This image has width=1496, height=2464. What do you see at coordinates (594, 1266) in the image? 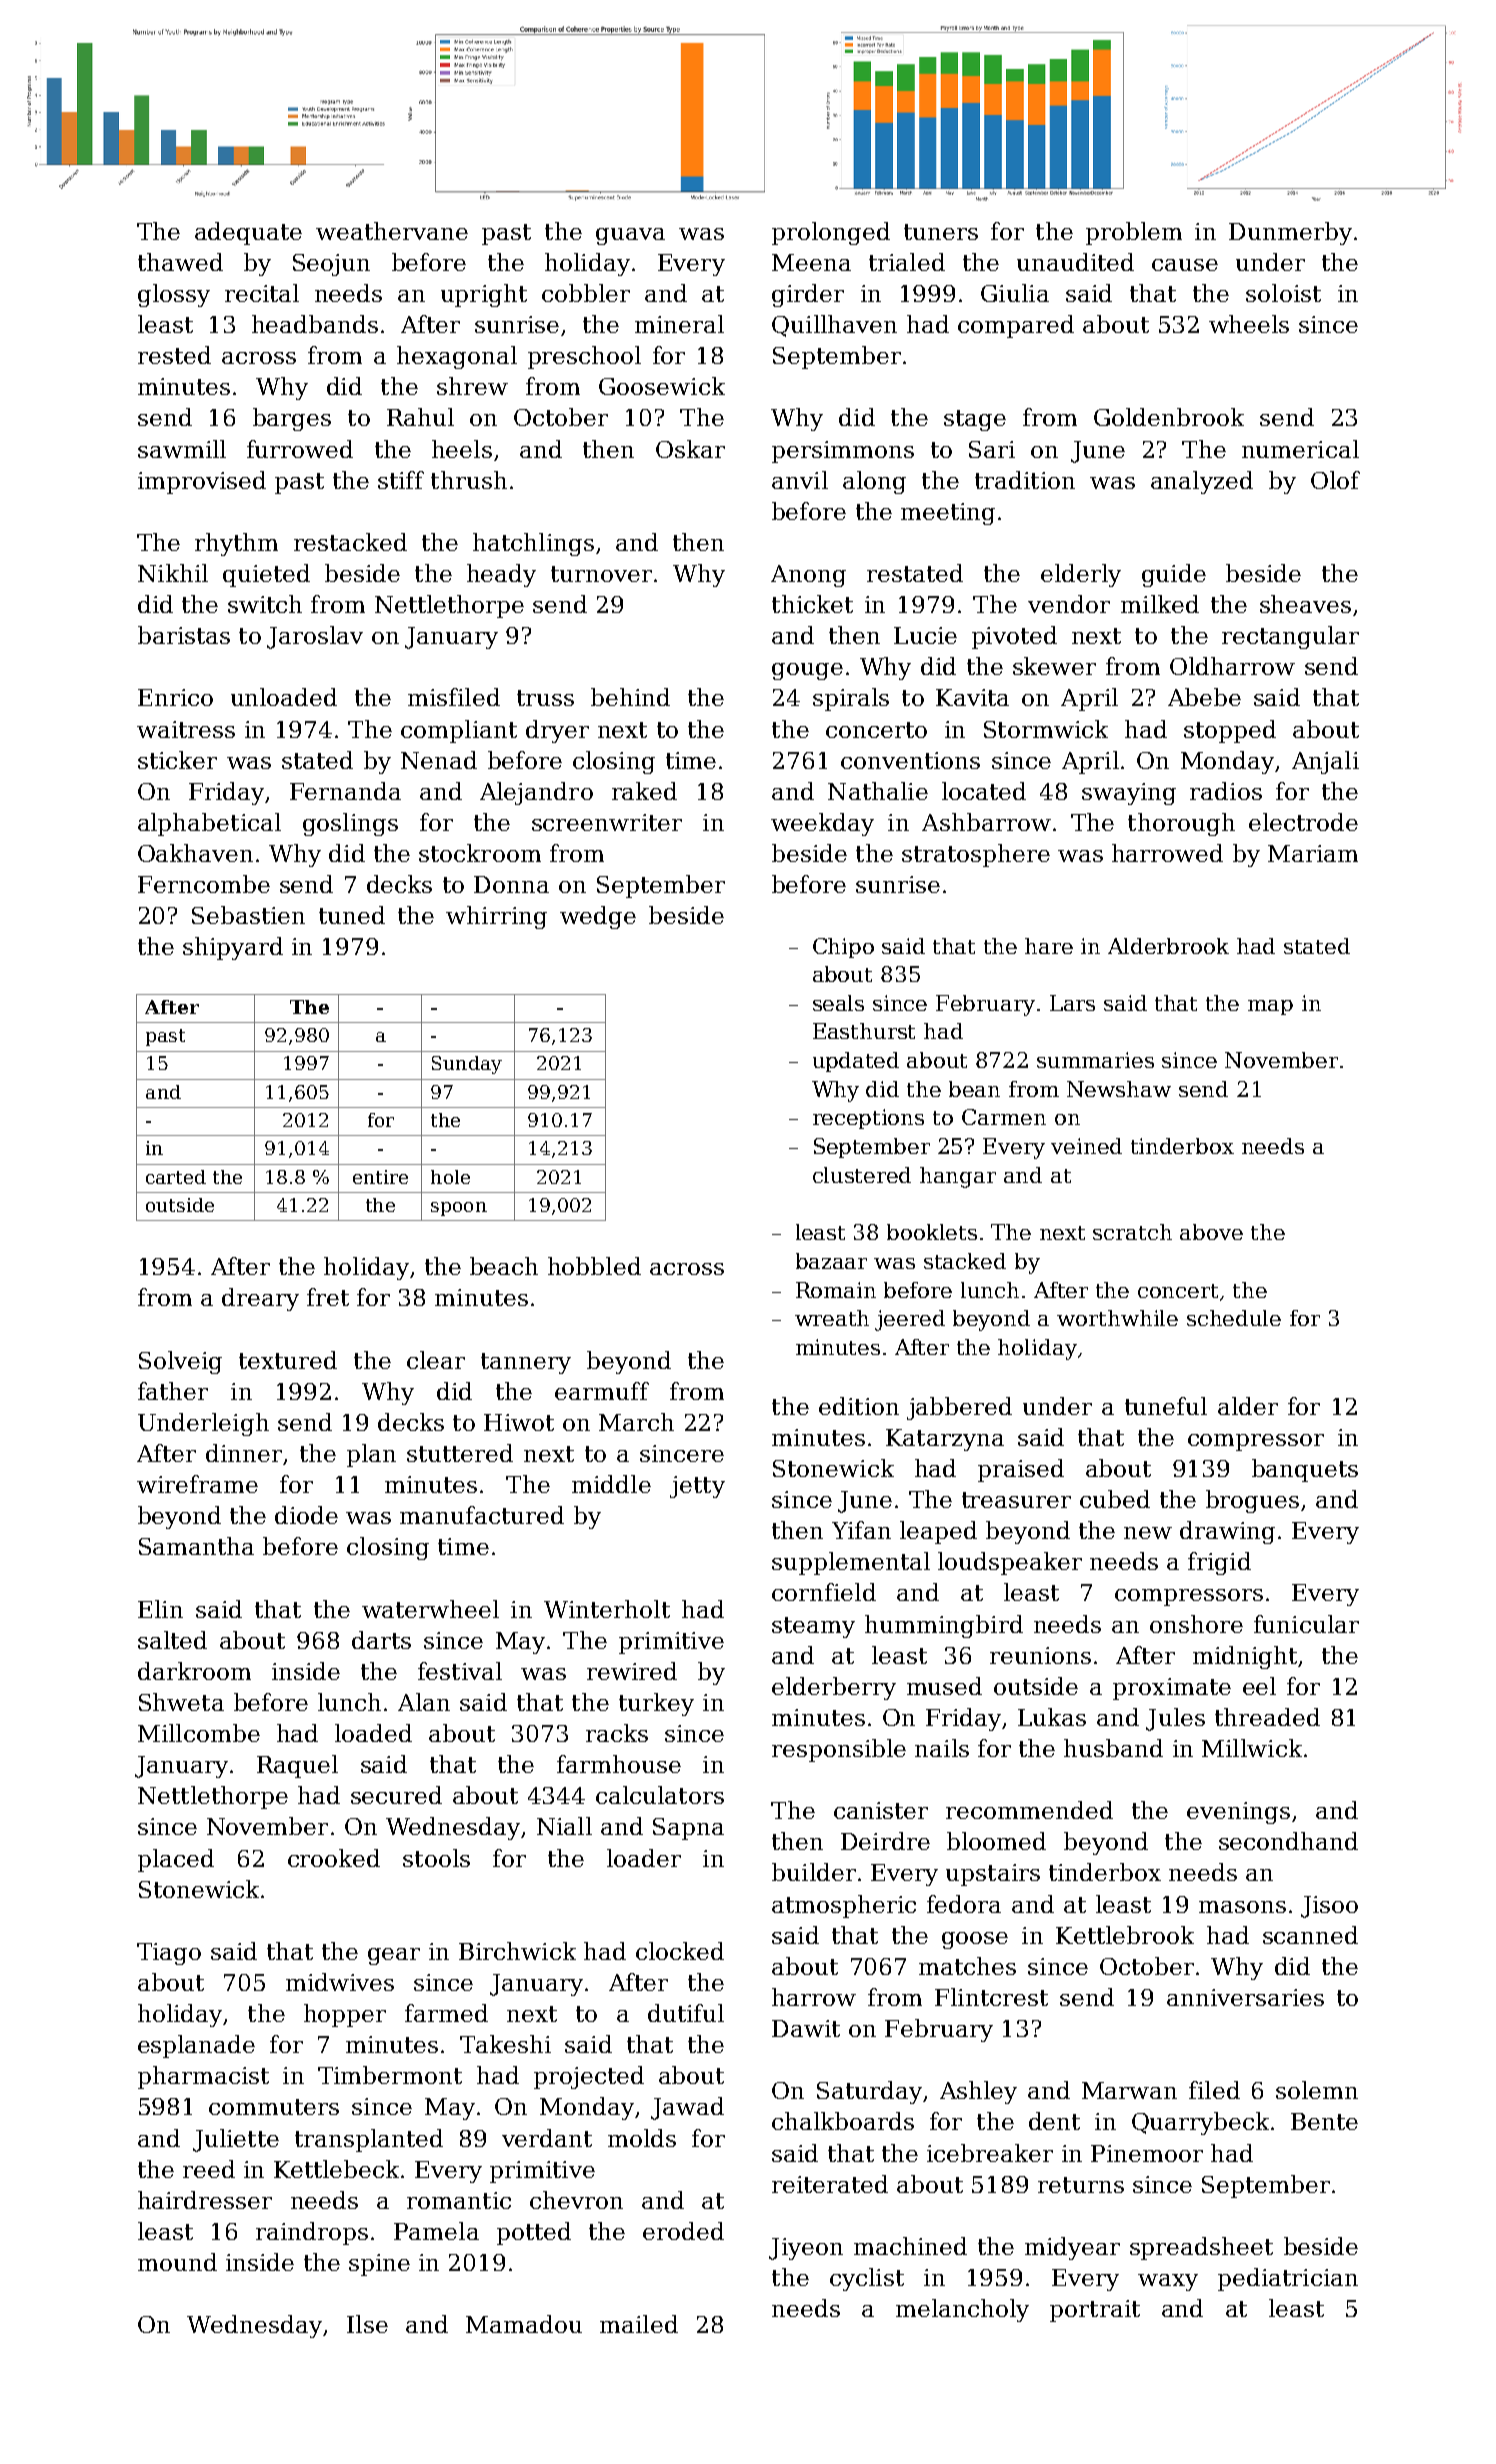
I see `hobbled` at bounding box center [594, 1266].
